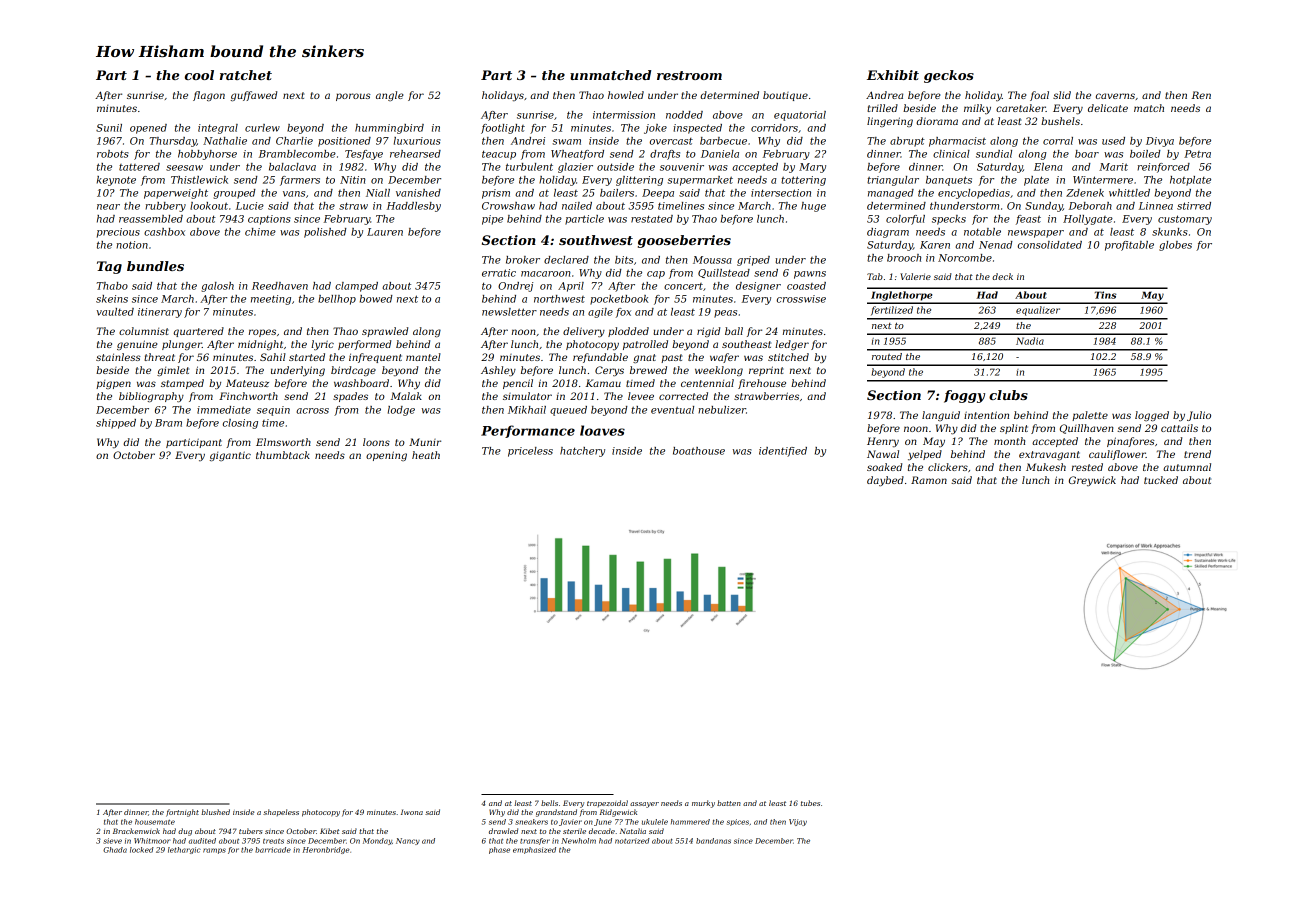 This screenshot has height=924, width=1308. I want to click on thumbtack, so click(283, 455).
